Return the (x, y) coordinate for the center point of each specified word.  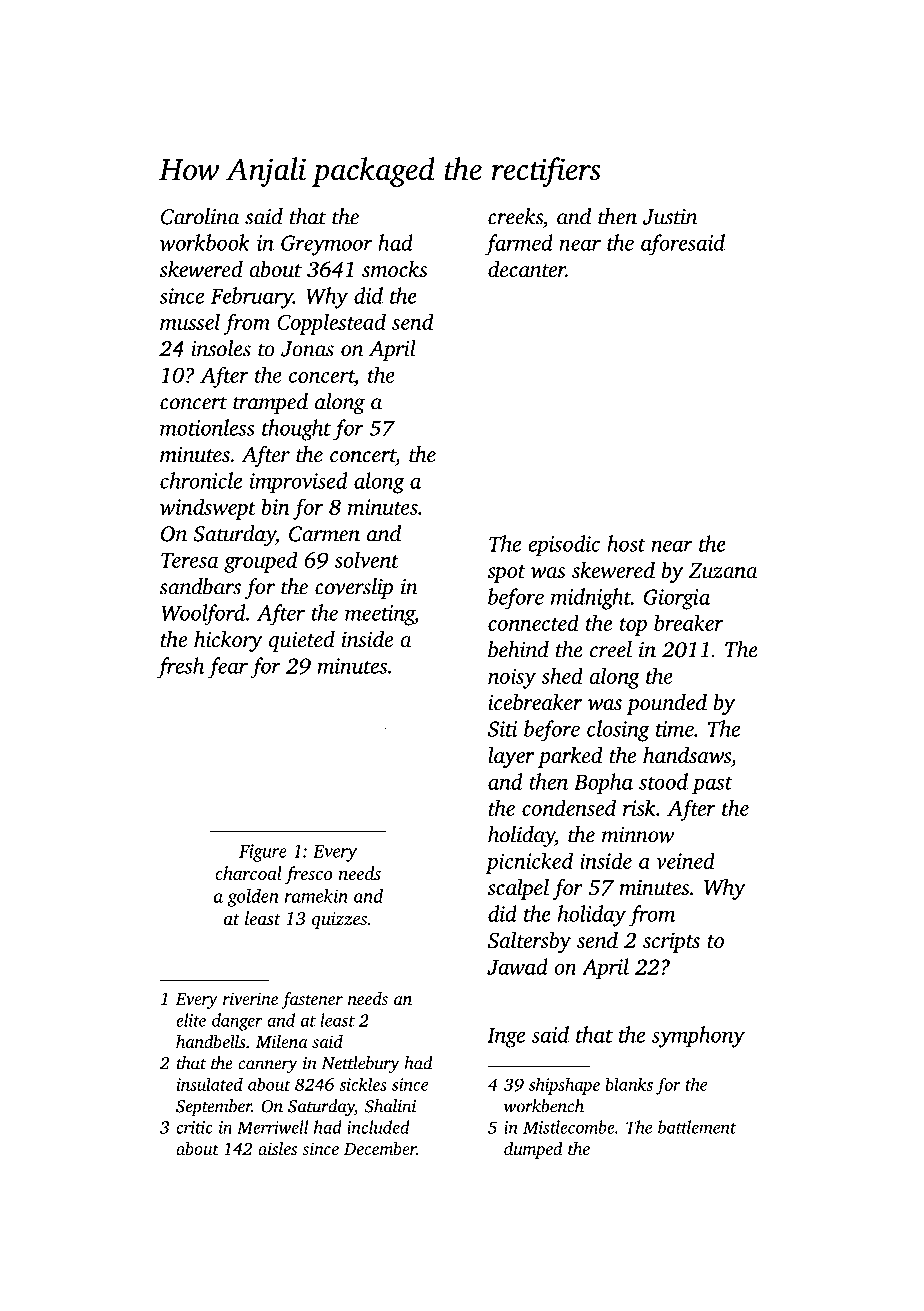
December (380, 1148)
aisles (277, 1148)
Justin (670, 217)
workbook (205, 242)
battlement (697, 1127)
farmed (519, 245)
